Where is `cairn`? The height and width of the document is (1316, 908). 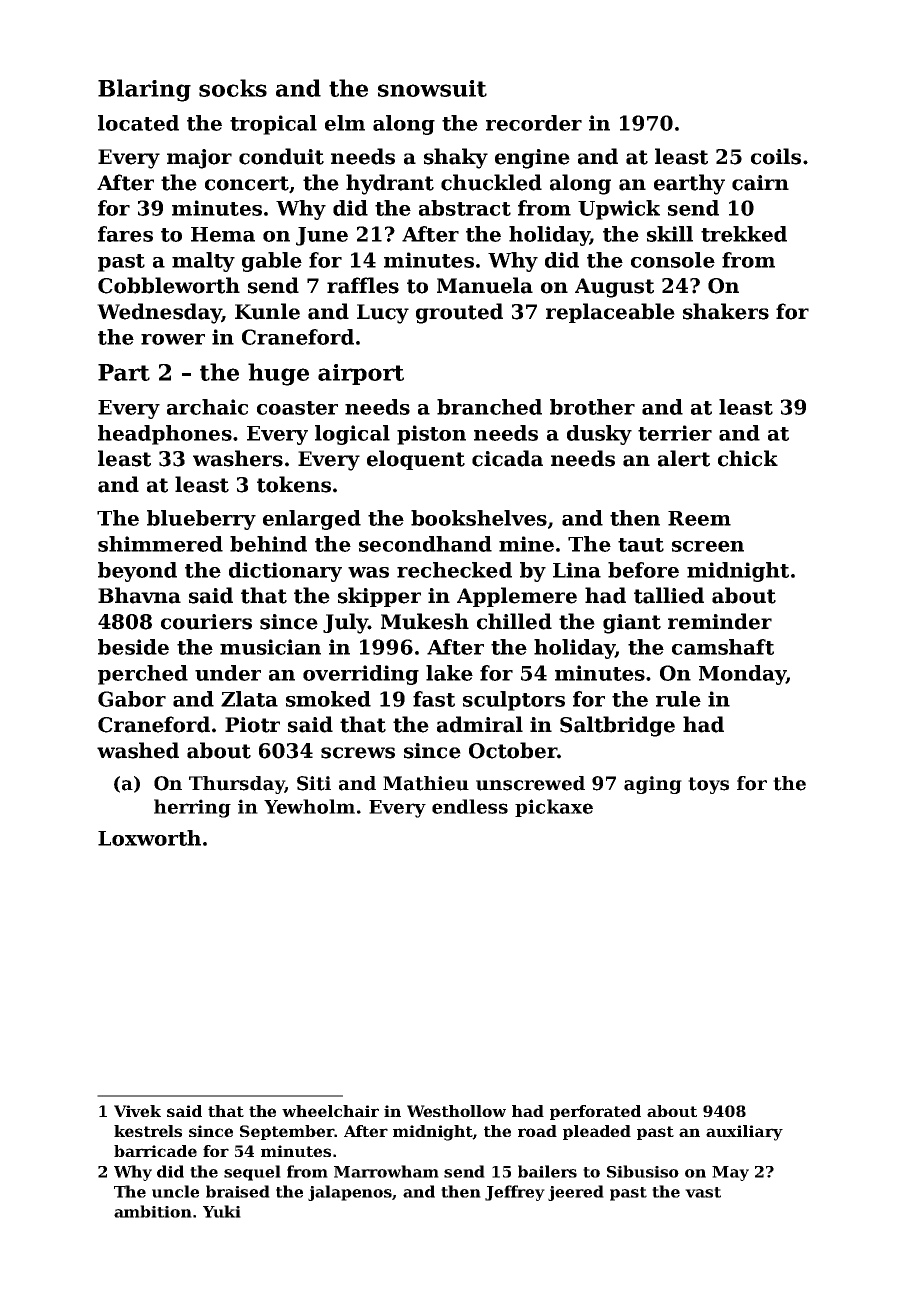
cairn is located at coordinates (760, 183).
